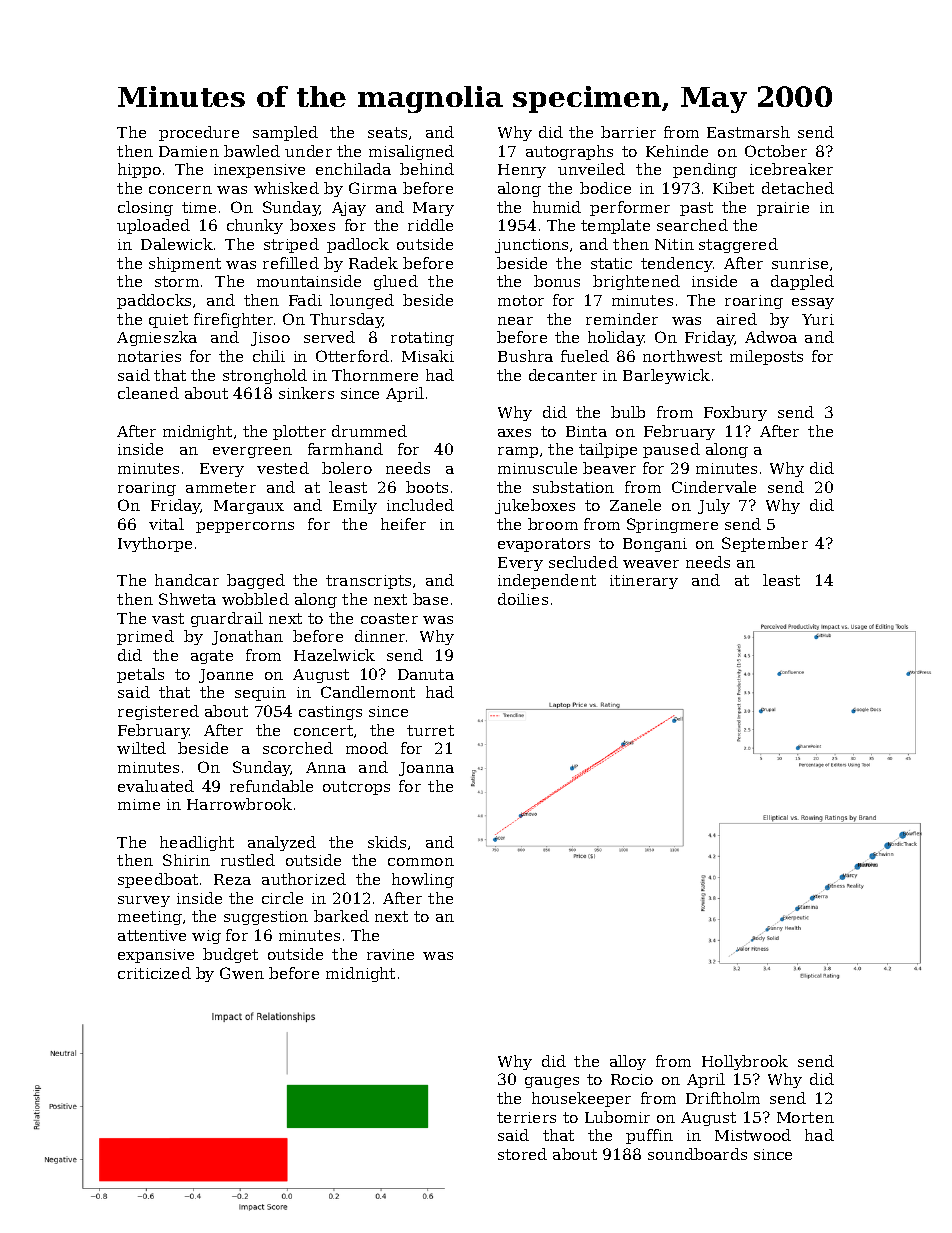 This page has height=1233, width=952. I want to click on sunrise, so click(800, 263).
